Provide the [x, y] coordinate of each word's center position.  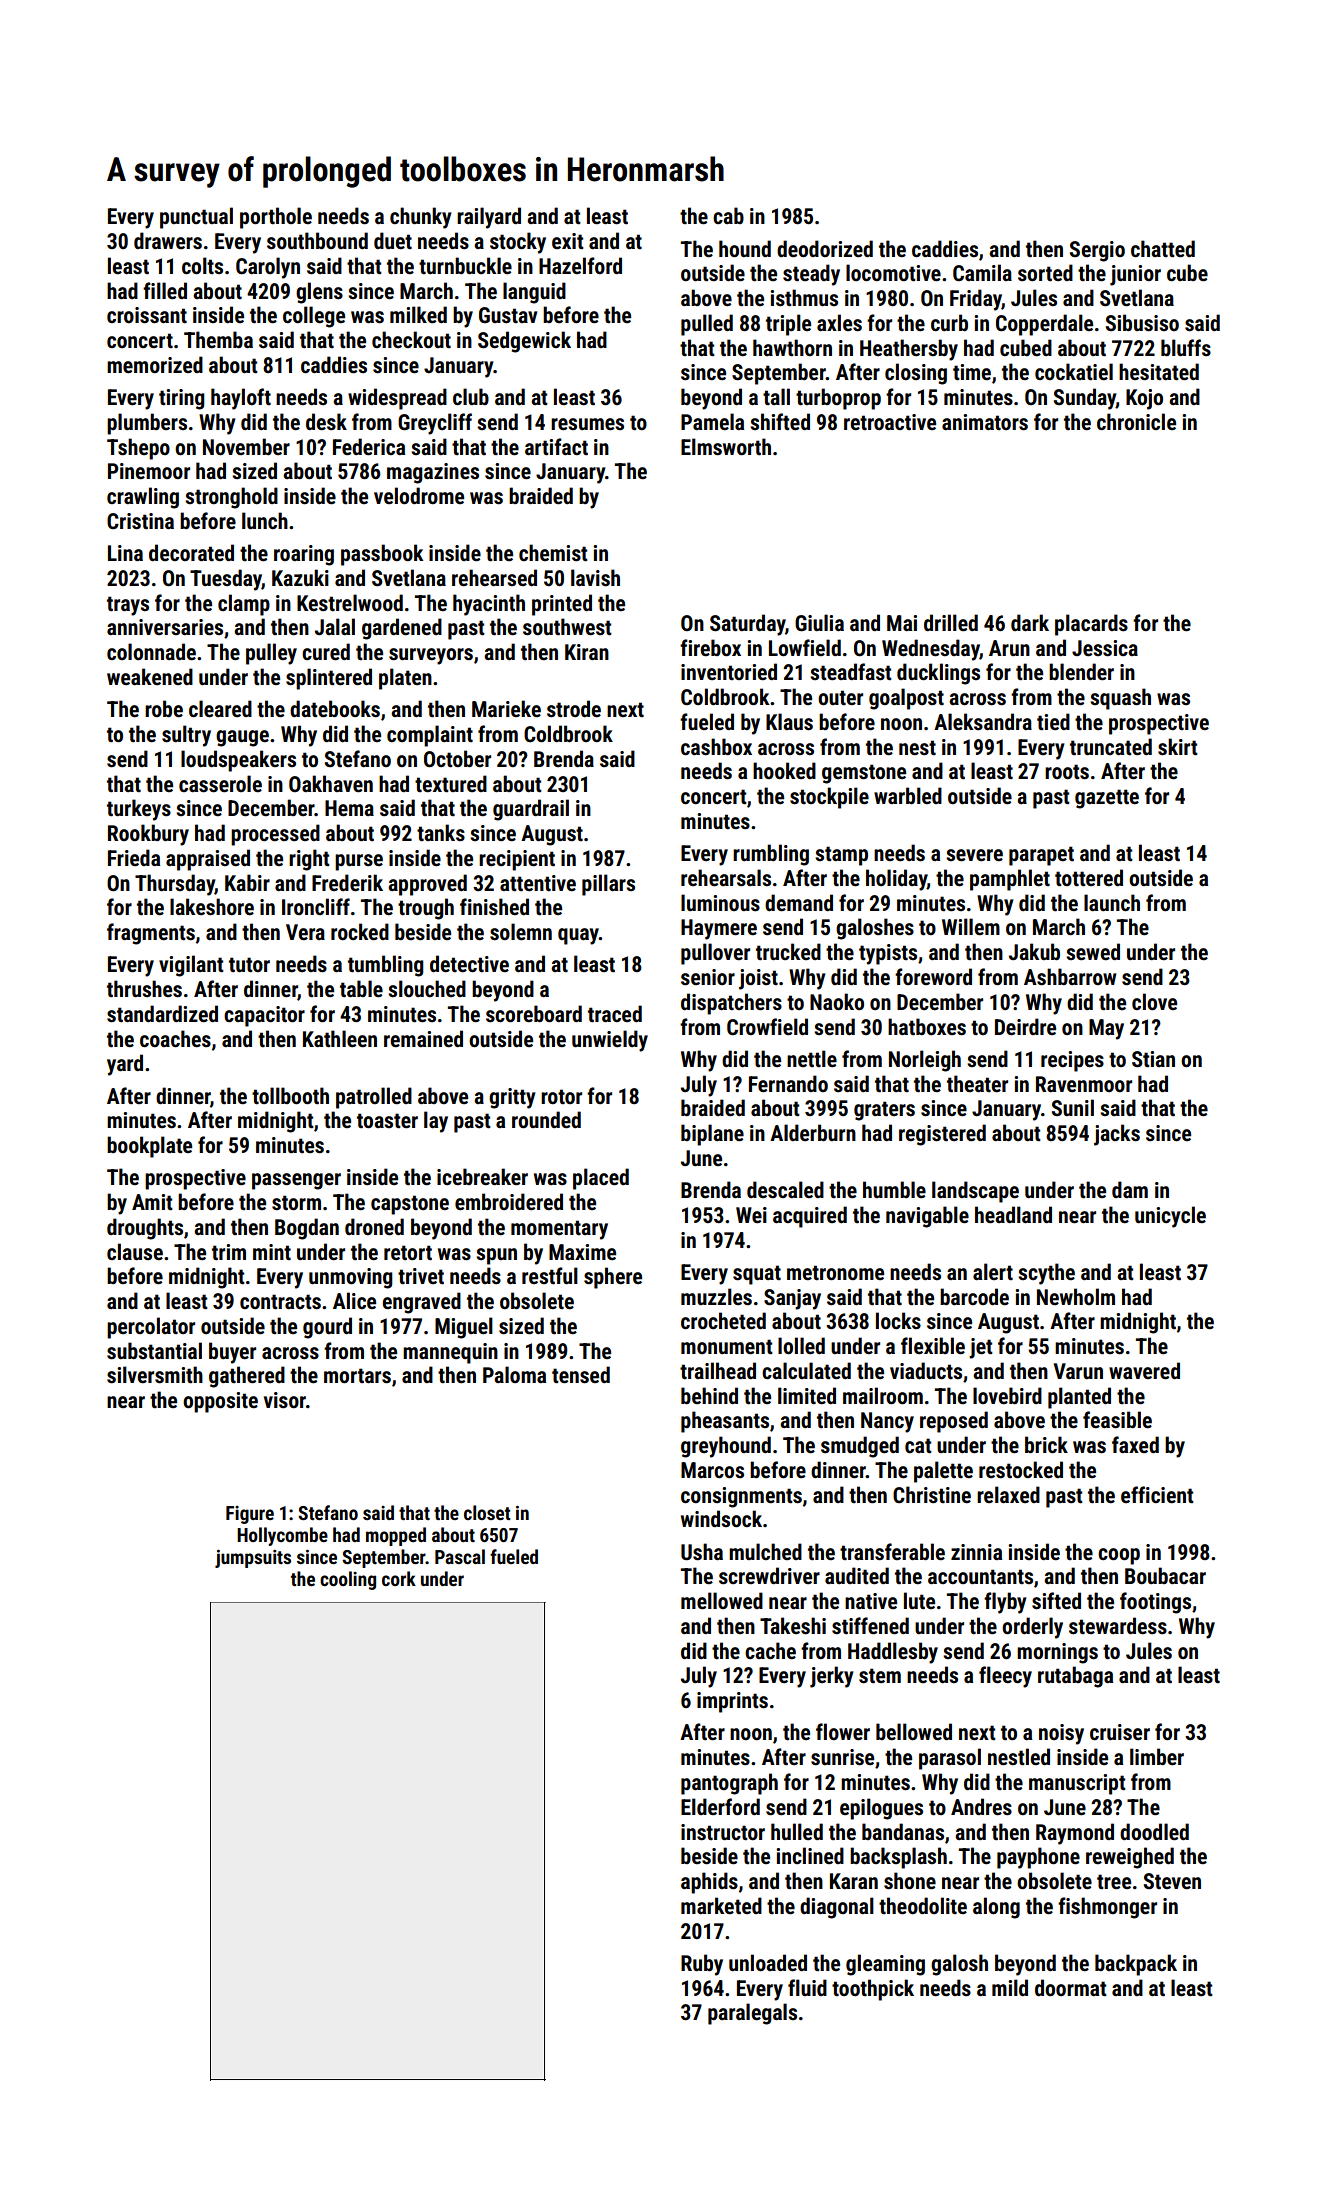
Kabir [247, 882]
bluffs [1186, 348]
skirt [1178, 747]
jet [981, 1348]
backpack [1136, 1965]
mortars [357, 1376]
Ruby [702, 1965]
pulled [707, 325]
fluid [807, 1987]
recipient [517, 860]
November [246, 447]
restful [550, 1276]
